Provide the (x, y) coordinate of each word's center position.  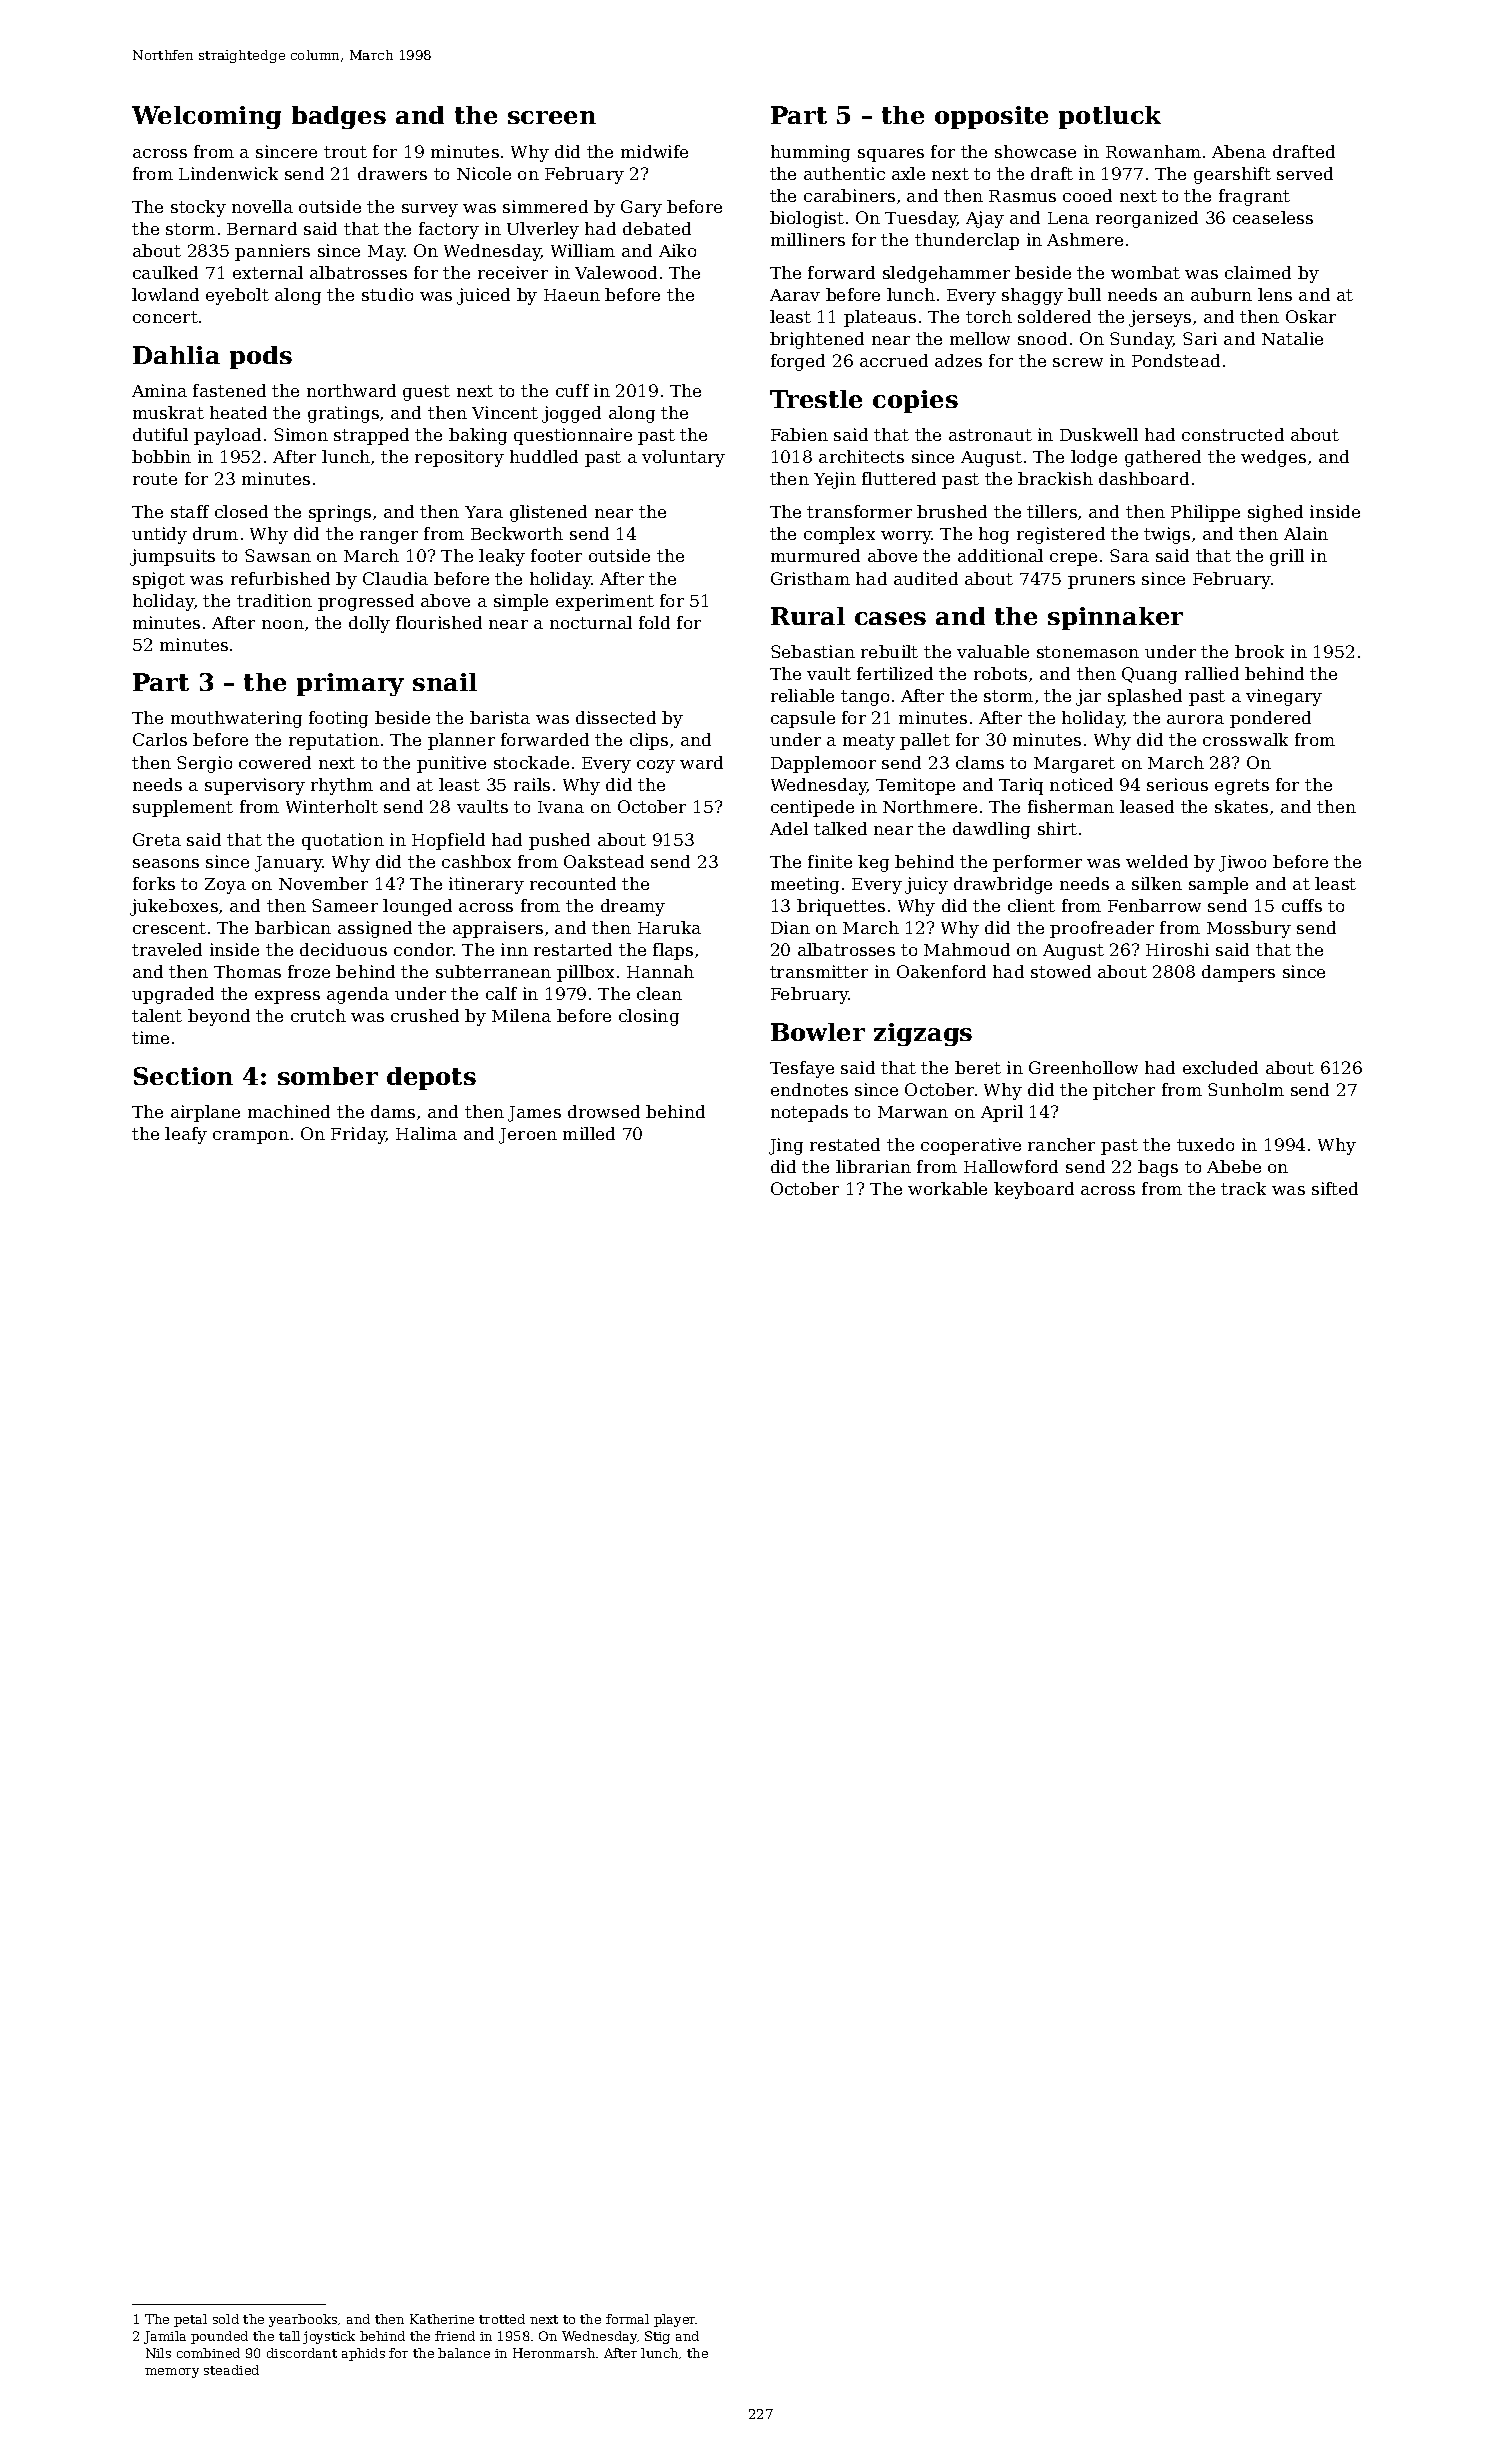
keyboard (1034, 1190)
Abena (1239, 151)
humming (810, 153)
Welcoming (206, 117)
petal (190, 2320)
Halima (426, 1133)
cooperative (971, 1146)
